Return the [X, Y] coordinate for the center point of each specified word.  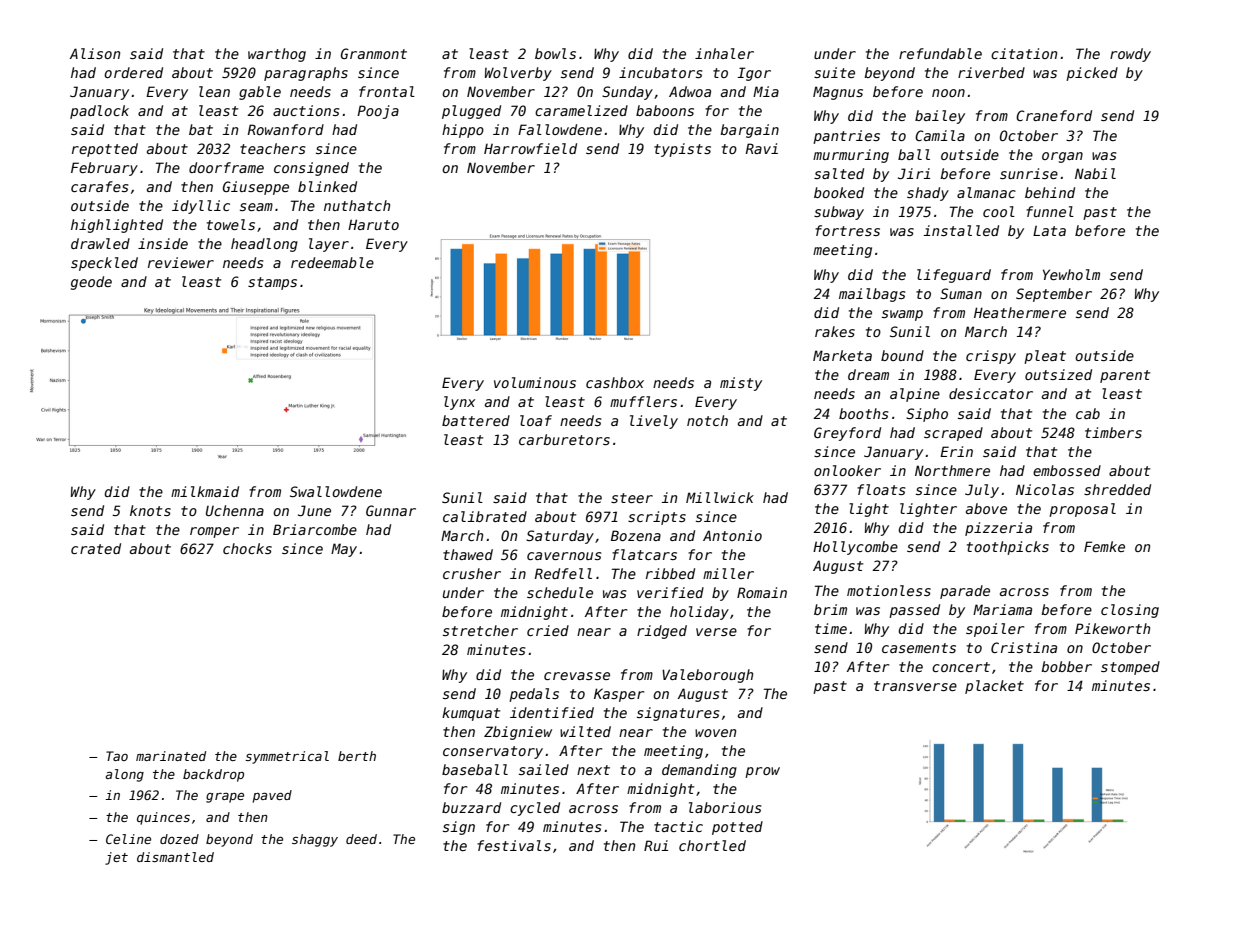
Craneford [1054, 115]
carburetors [564, 439]
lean [214, 91]
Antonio [732, 535]
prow [762, 772]
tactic [678, 826]
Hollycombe [855, 548]
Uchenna [235, 510]
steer [632, 498]
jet [116, 858]
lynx [459, 403]
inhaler [724, 53]
